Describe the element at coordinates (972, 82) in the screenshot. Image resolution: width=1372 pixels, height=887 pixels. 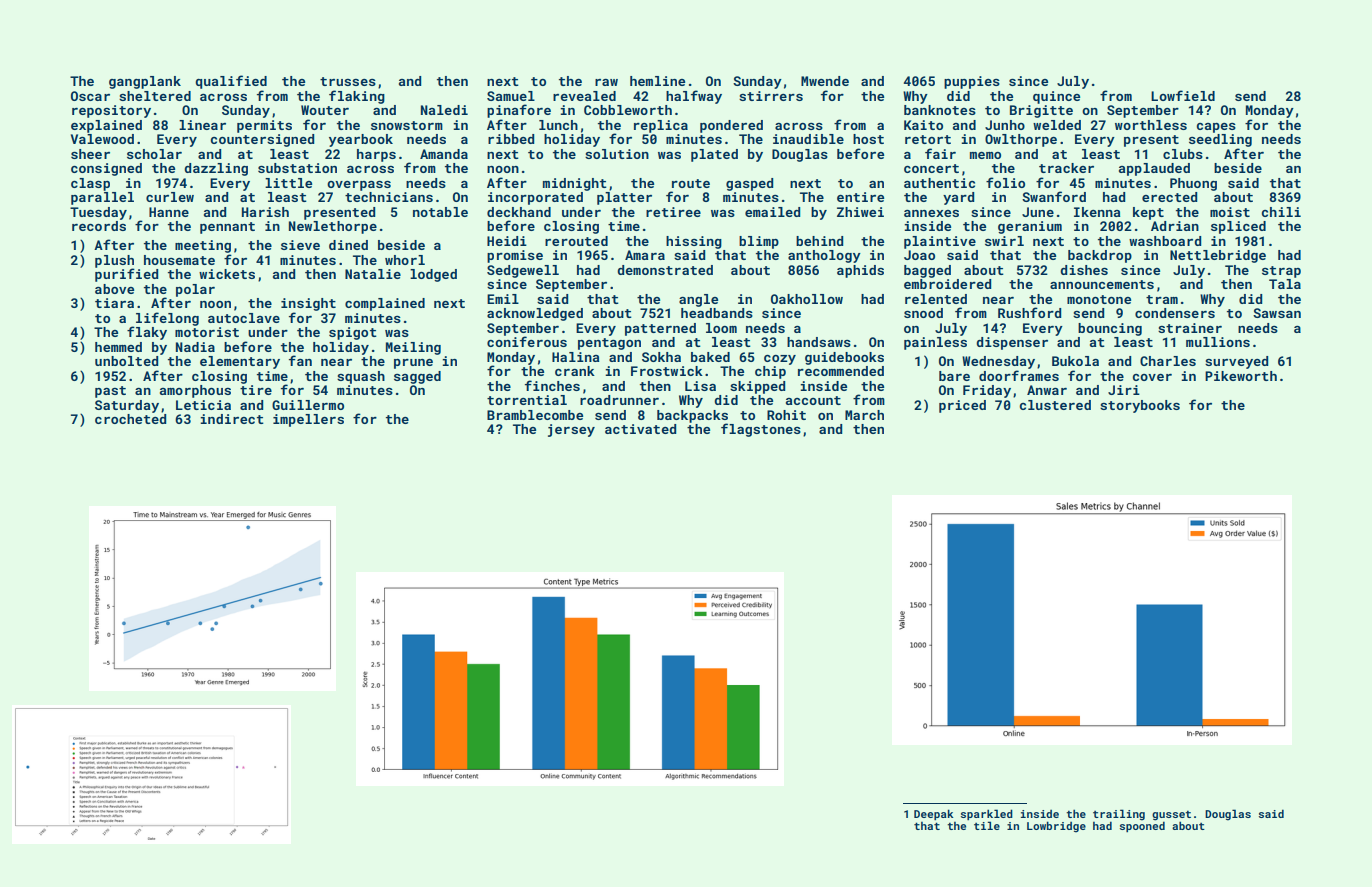
I see `puppies` at that location.
